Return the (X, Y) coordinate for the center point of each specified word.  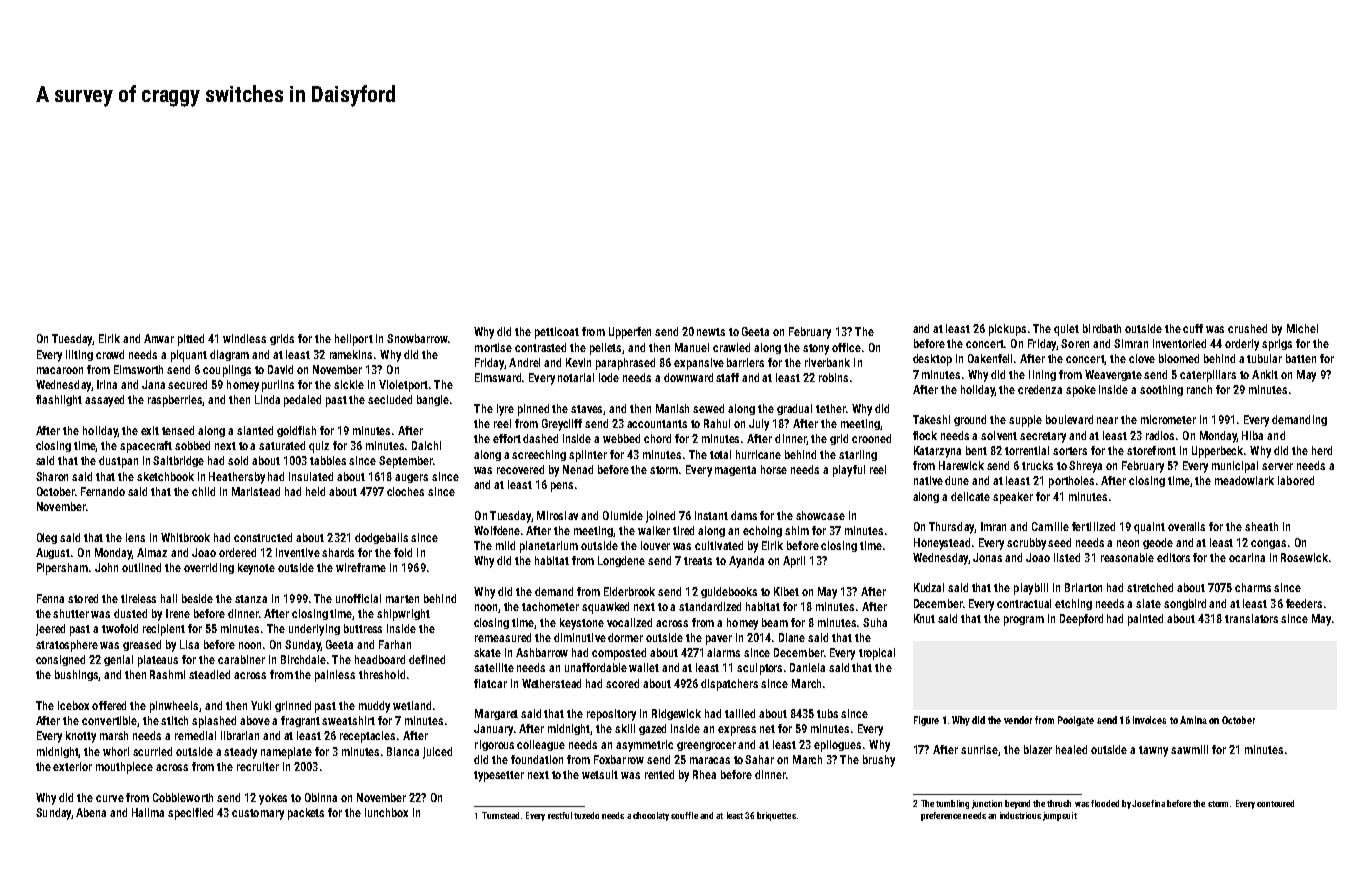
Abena (91, 812)
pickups (1007, 330)
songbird (1185, 604)
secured (187, 384)
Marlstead (256, 491)
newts (711, 332)
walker (654, 530)
